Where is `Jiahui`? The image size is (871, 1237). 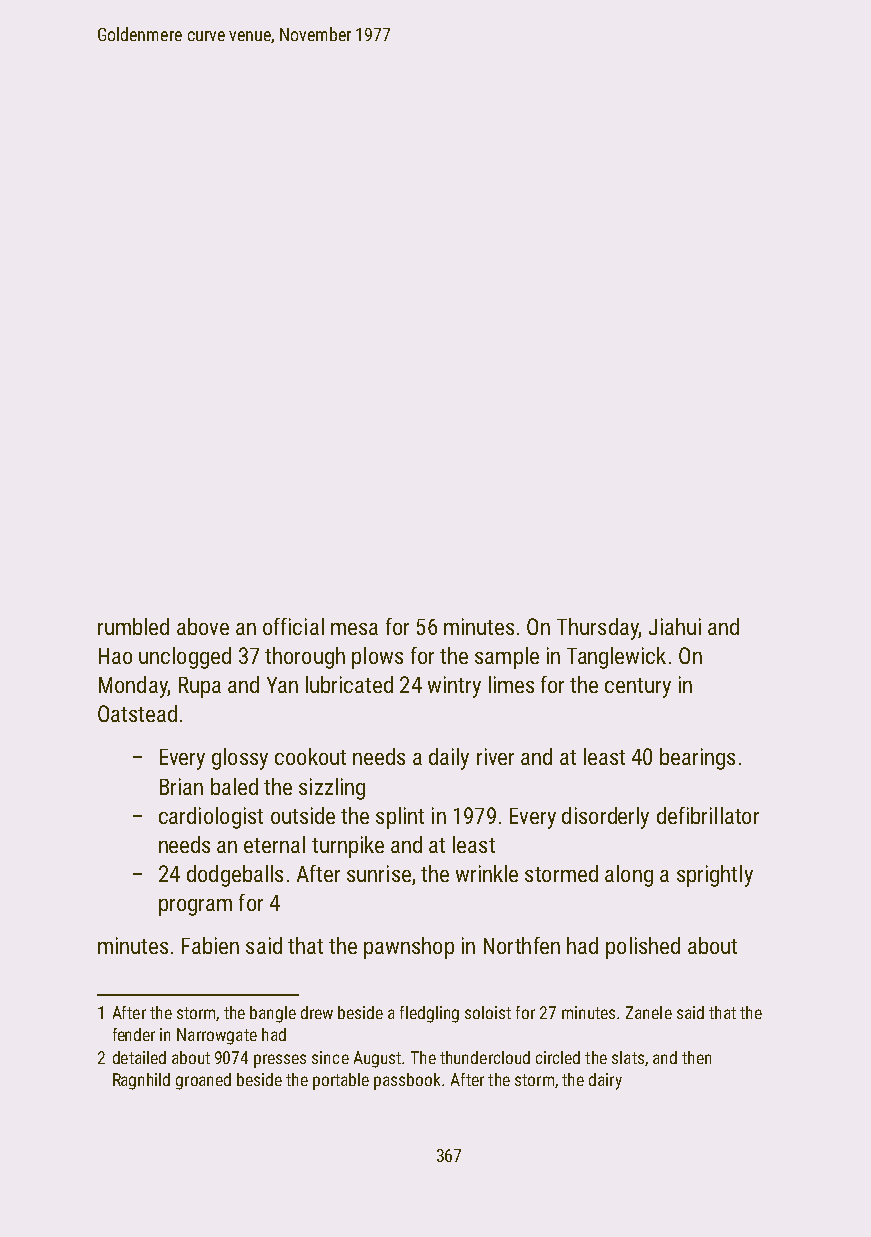 Jiahui is located at coordinates (675, 626).
